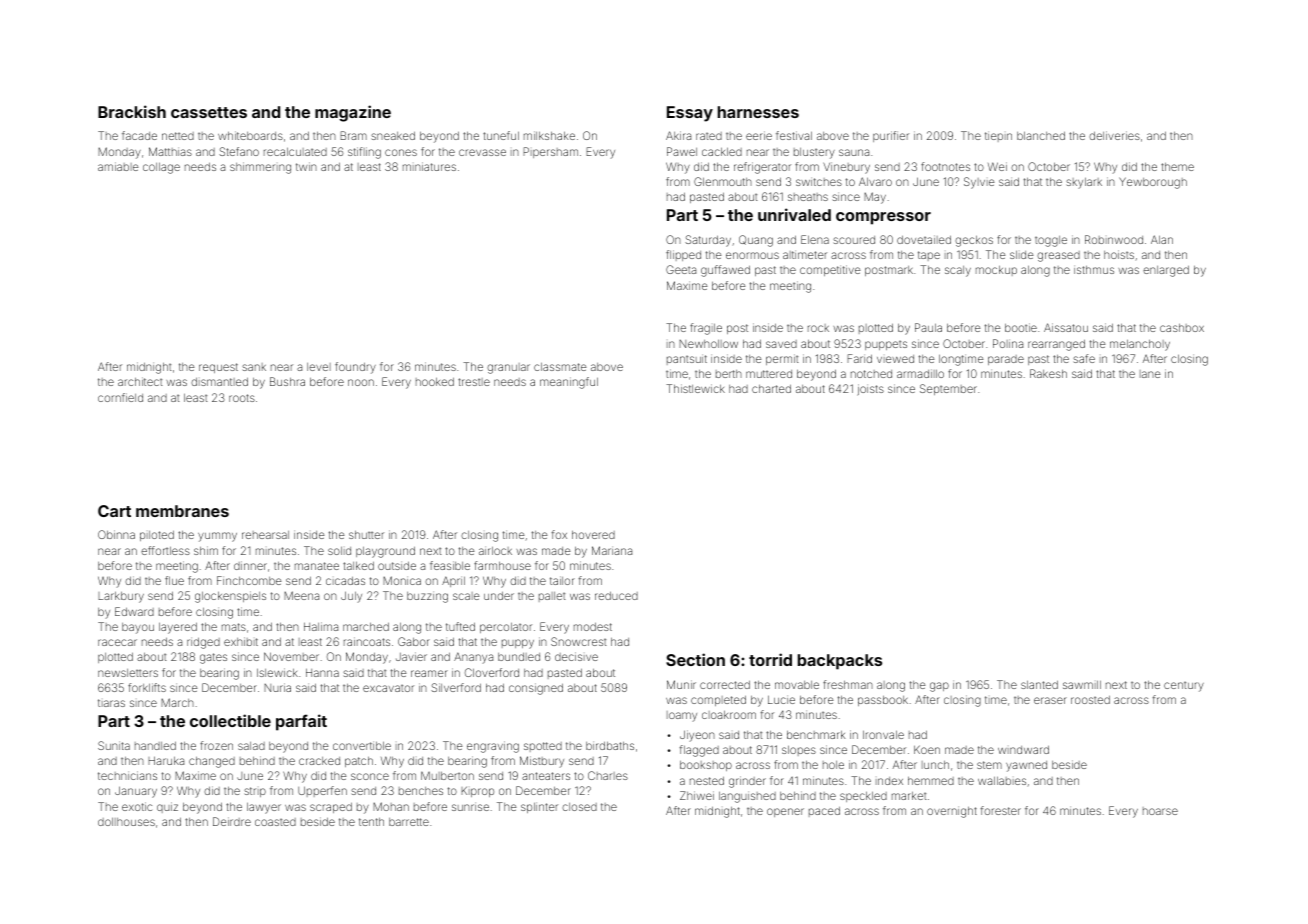 Image resolution: width=1308 pixels, height=924 pixels. Describe the element at coordinates (319, 367) in the screenshot. I see `level` at that location.
